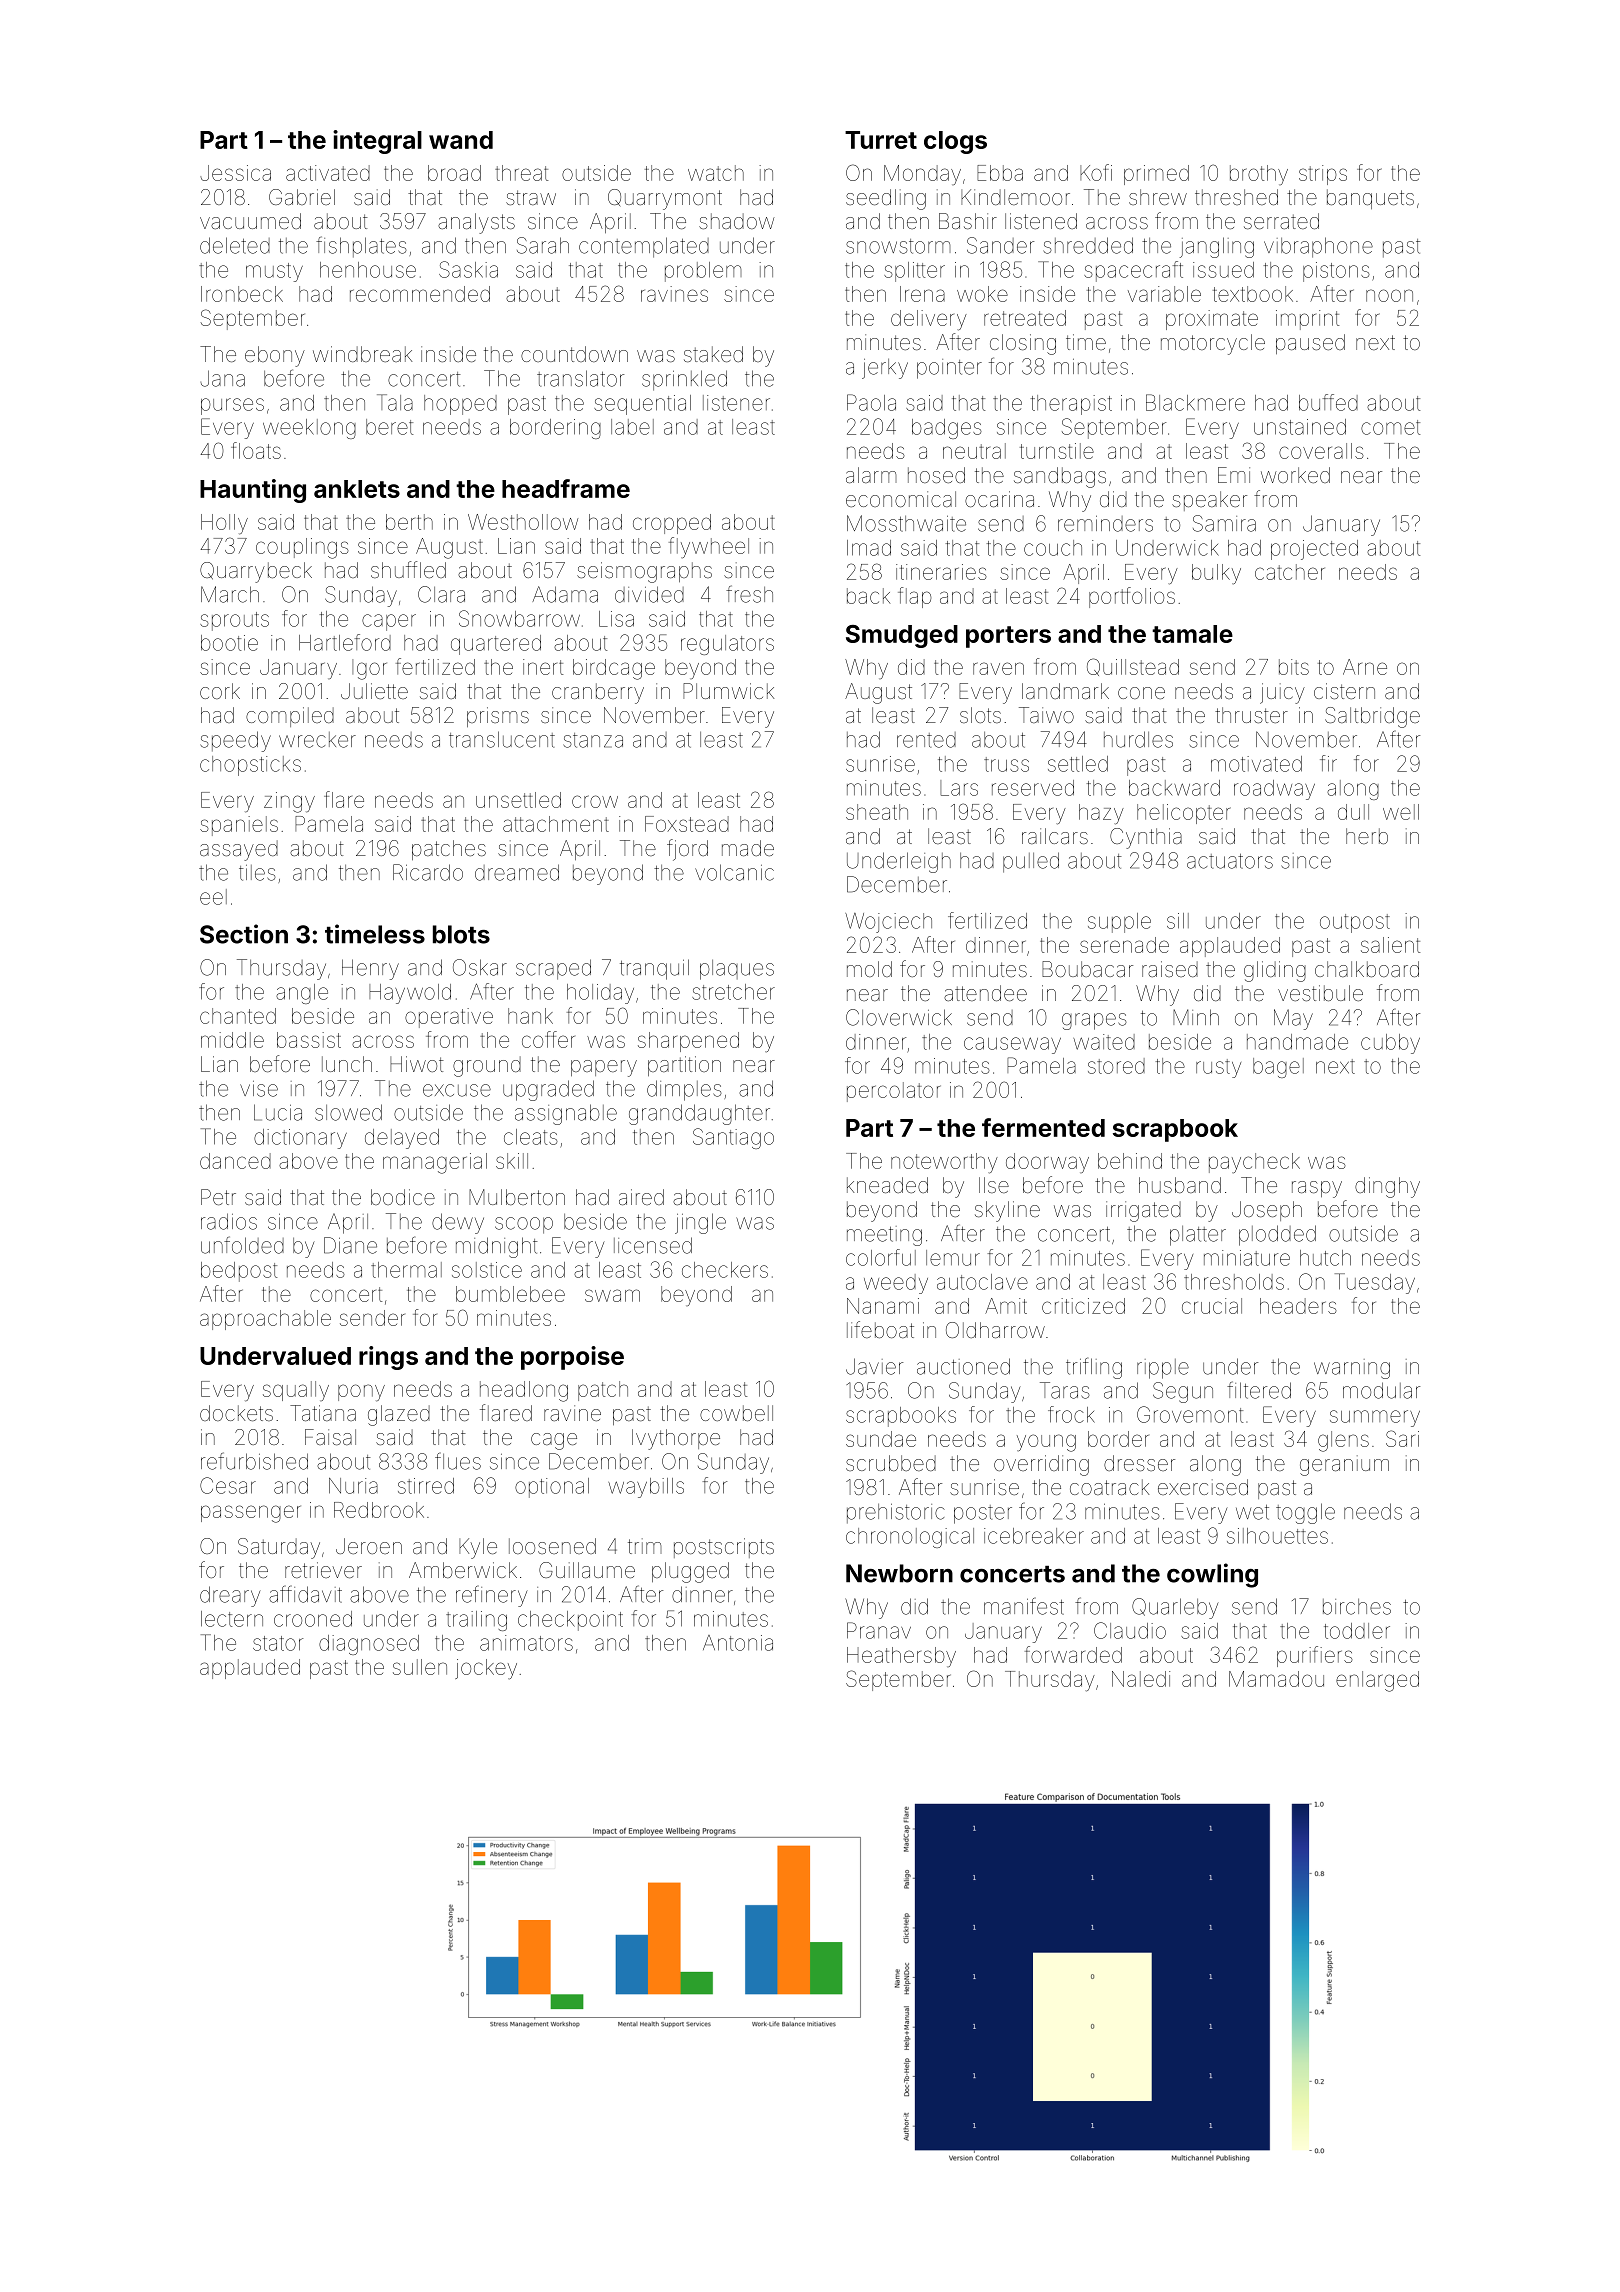  Describe the element at coordinates (374, 691) in the page. I see `Juliette` at that location.
